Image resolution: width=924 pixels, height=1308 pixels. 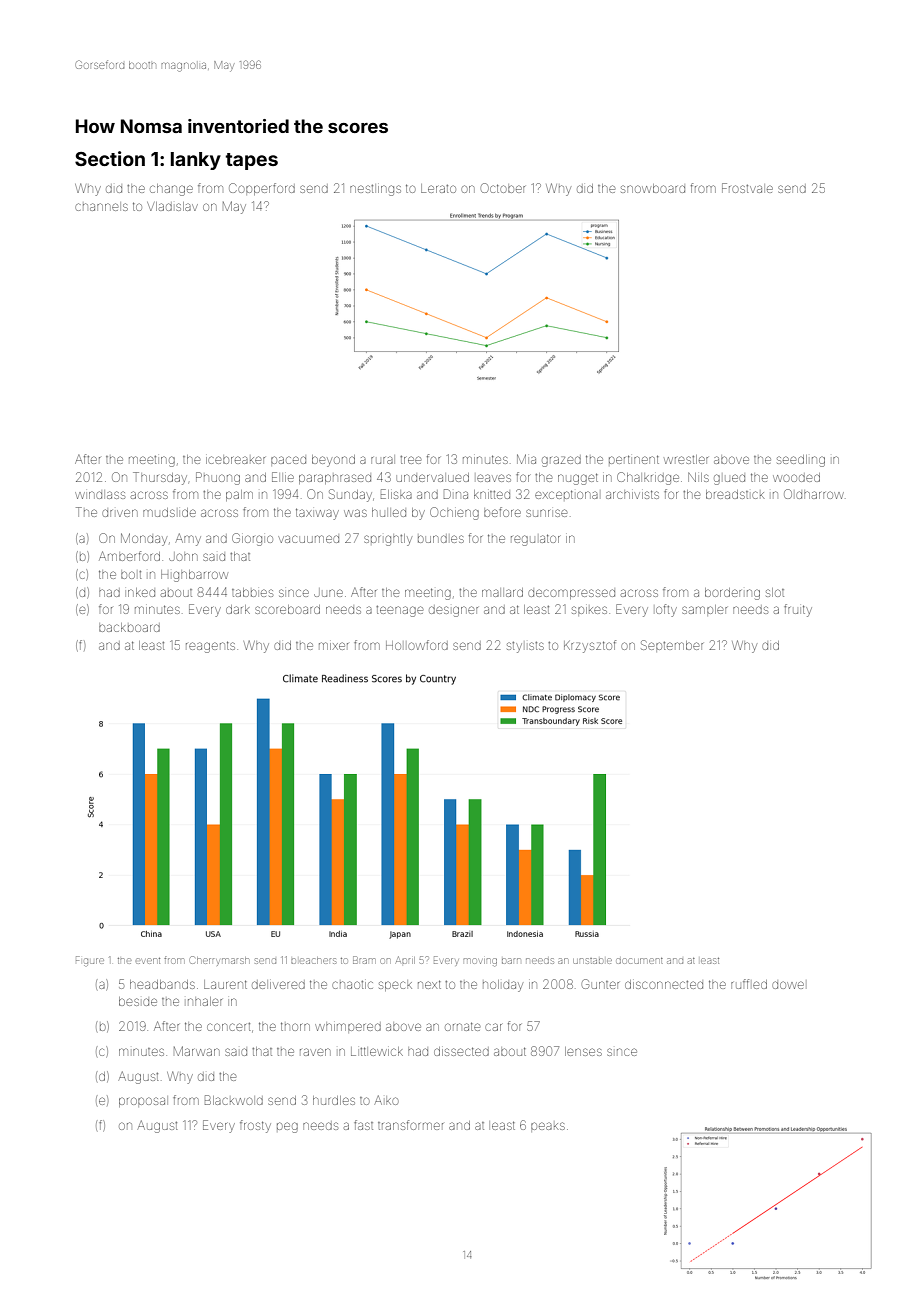 I want to click on Frostvale, so click(x=747, y=188).
